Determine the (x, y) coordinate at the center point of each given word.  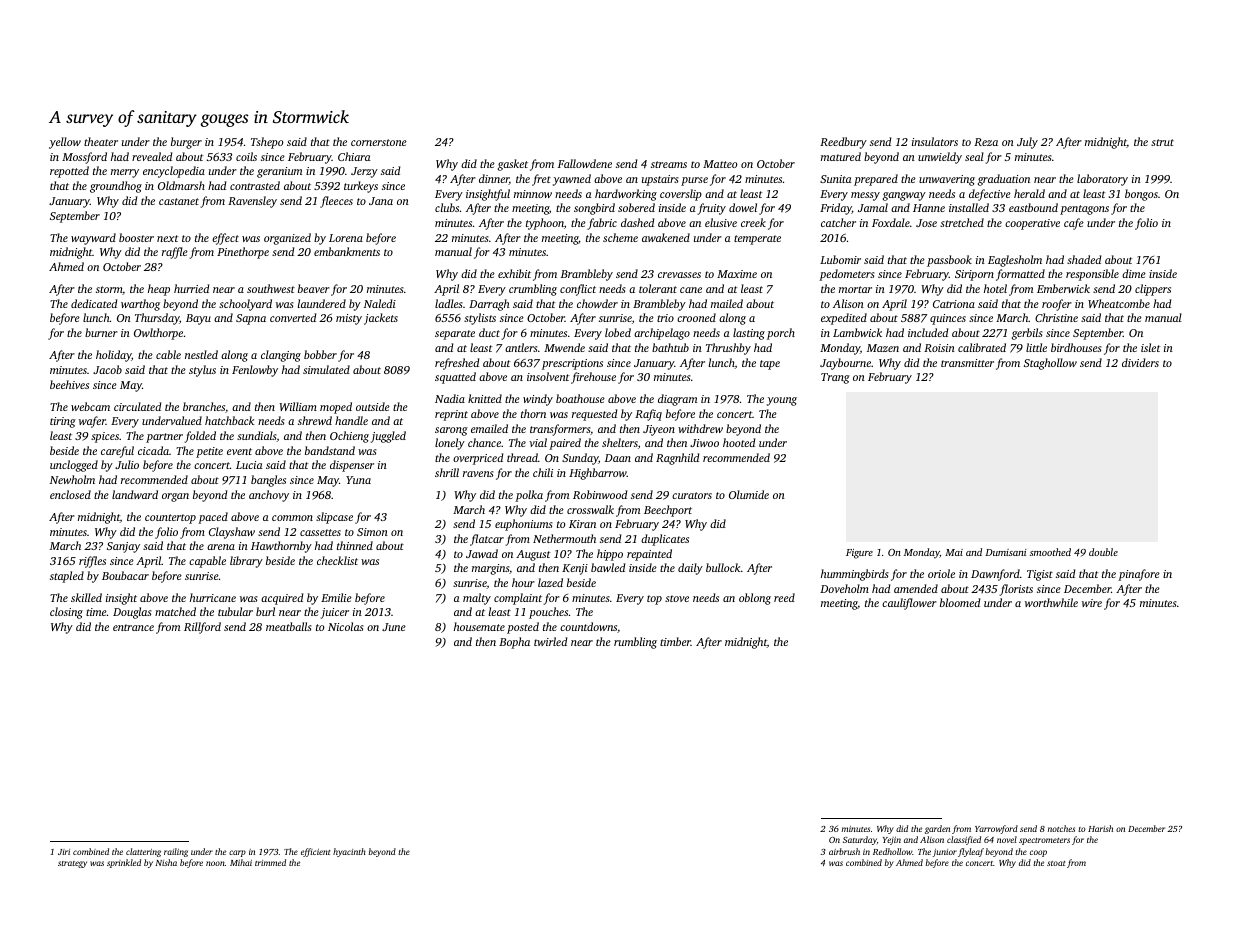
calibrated (982, 347)
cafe (1074, 224)
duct (489, 332)
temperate (757, 240)
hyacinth (349, 852)
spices (105, 437)
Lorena (346, 238)
